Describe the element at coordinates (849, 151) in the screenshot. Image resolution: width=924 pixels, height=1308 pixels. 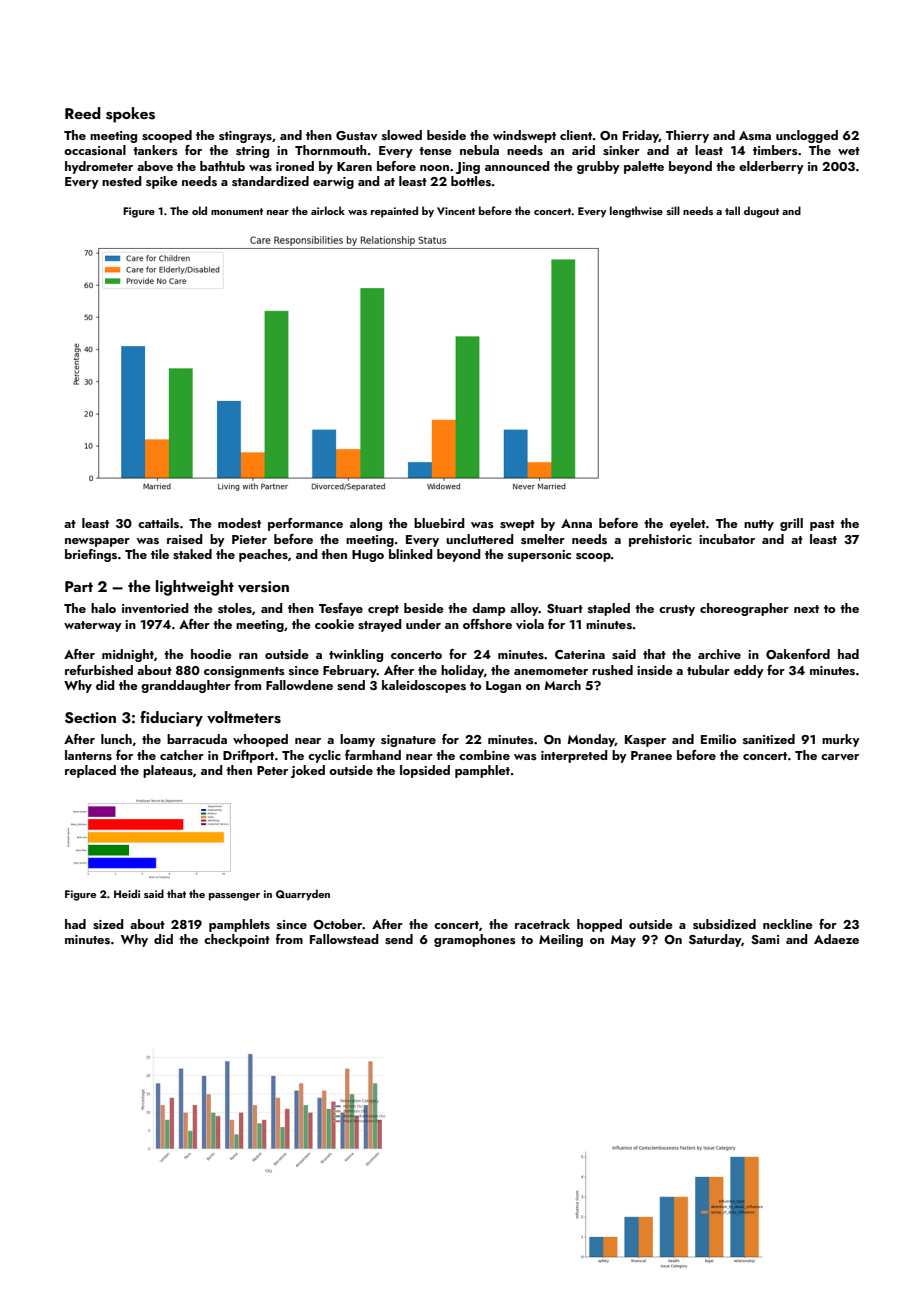
I see `wet` at that location.
